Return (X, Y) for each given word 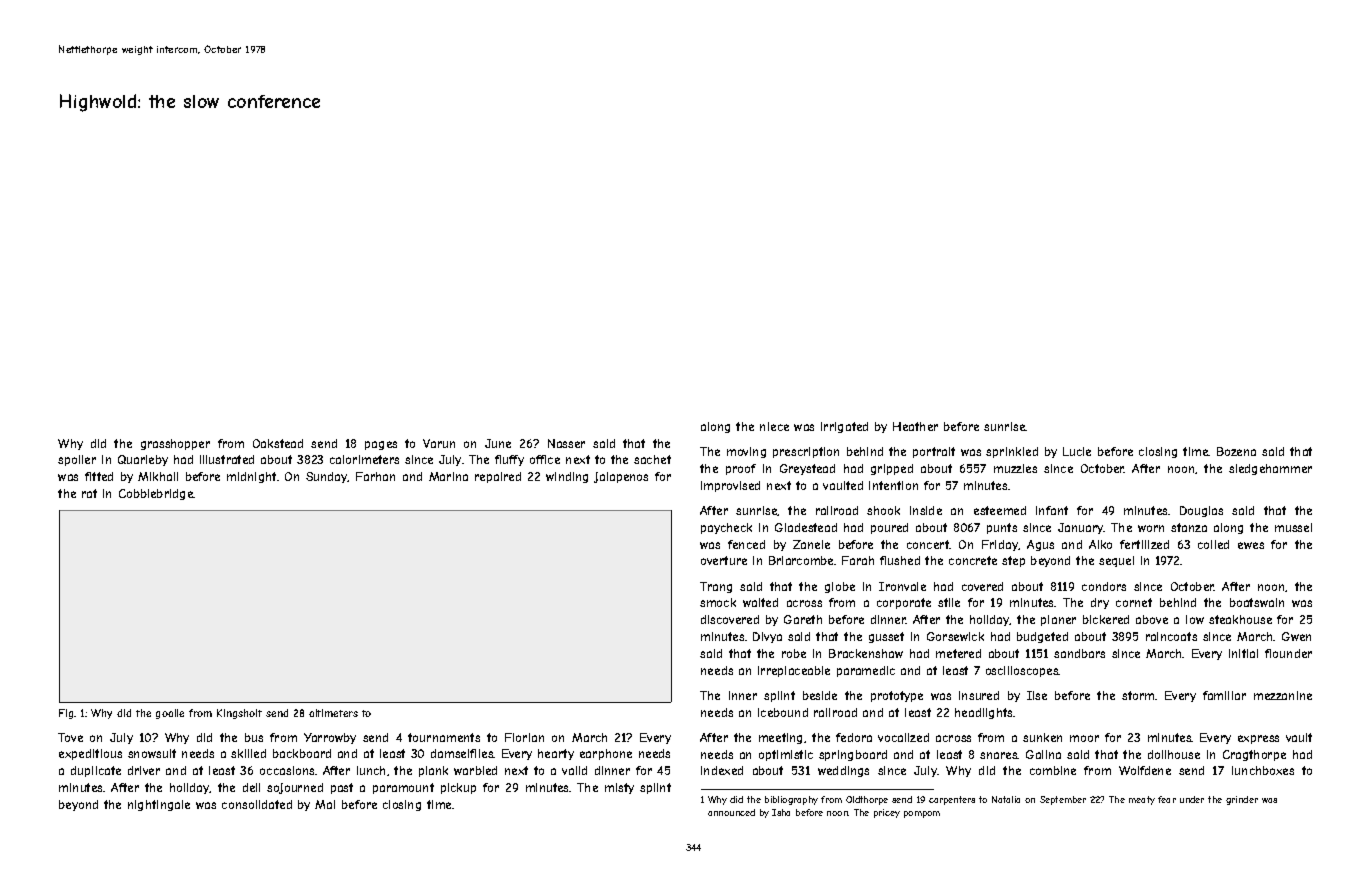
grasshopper (175, 444)
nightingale (159, 805)
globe (840, 587)
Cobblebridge (156, 494)
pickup (458, 788)
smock (718, 602)
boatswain (1257, 602)
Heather (915, 426)
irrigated (844, 427)
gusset (886, 637)
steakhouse (1240, 619)
